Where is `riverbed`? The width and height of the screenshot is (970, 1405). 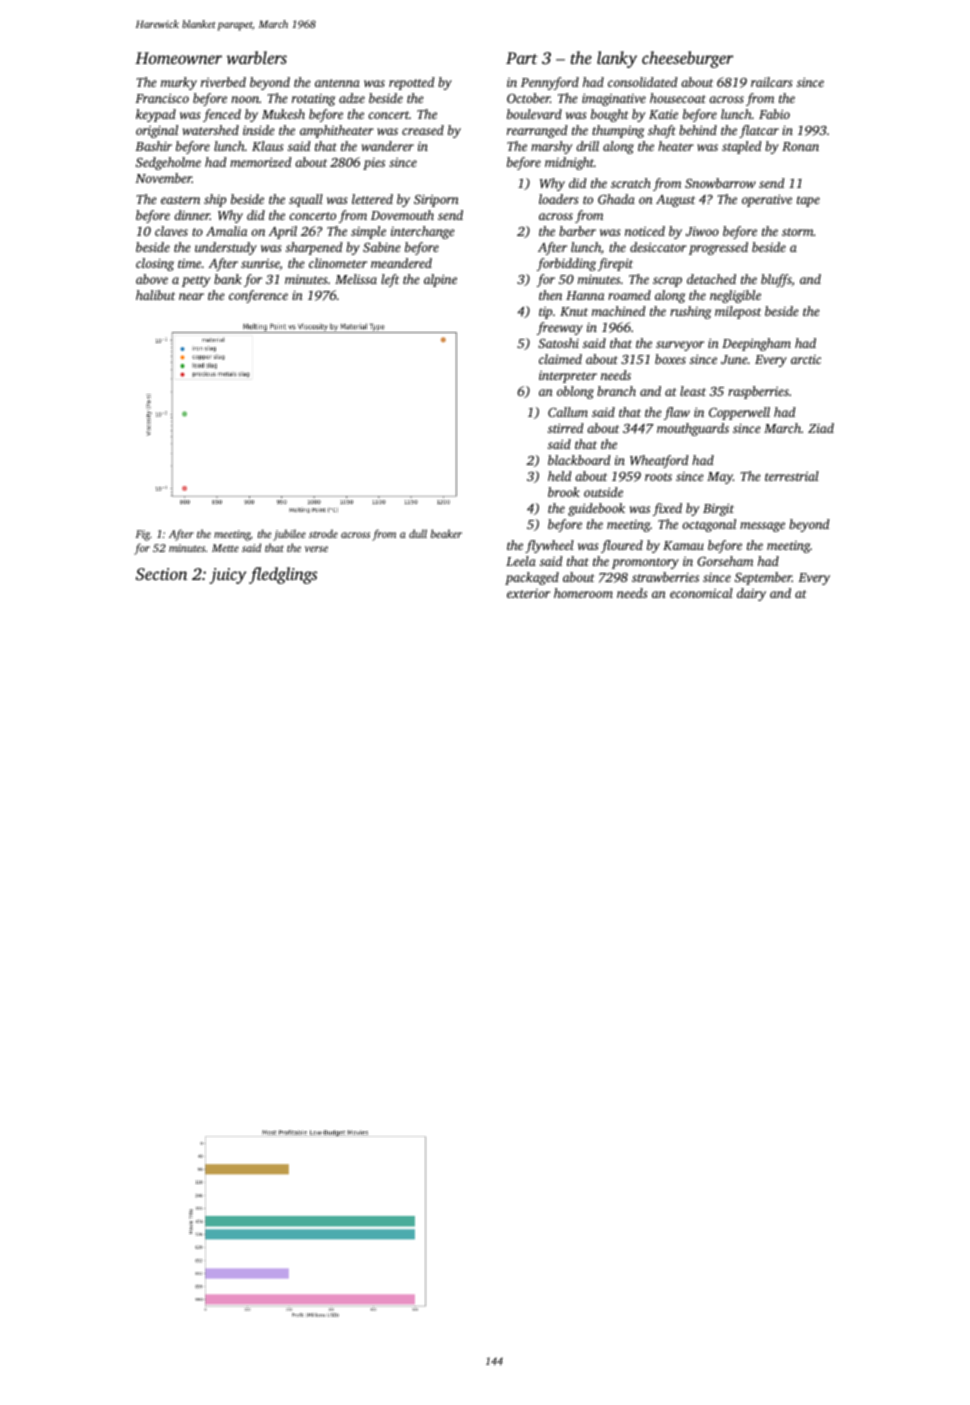
riverbed is located at coordinates (223, 82).
